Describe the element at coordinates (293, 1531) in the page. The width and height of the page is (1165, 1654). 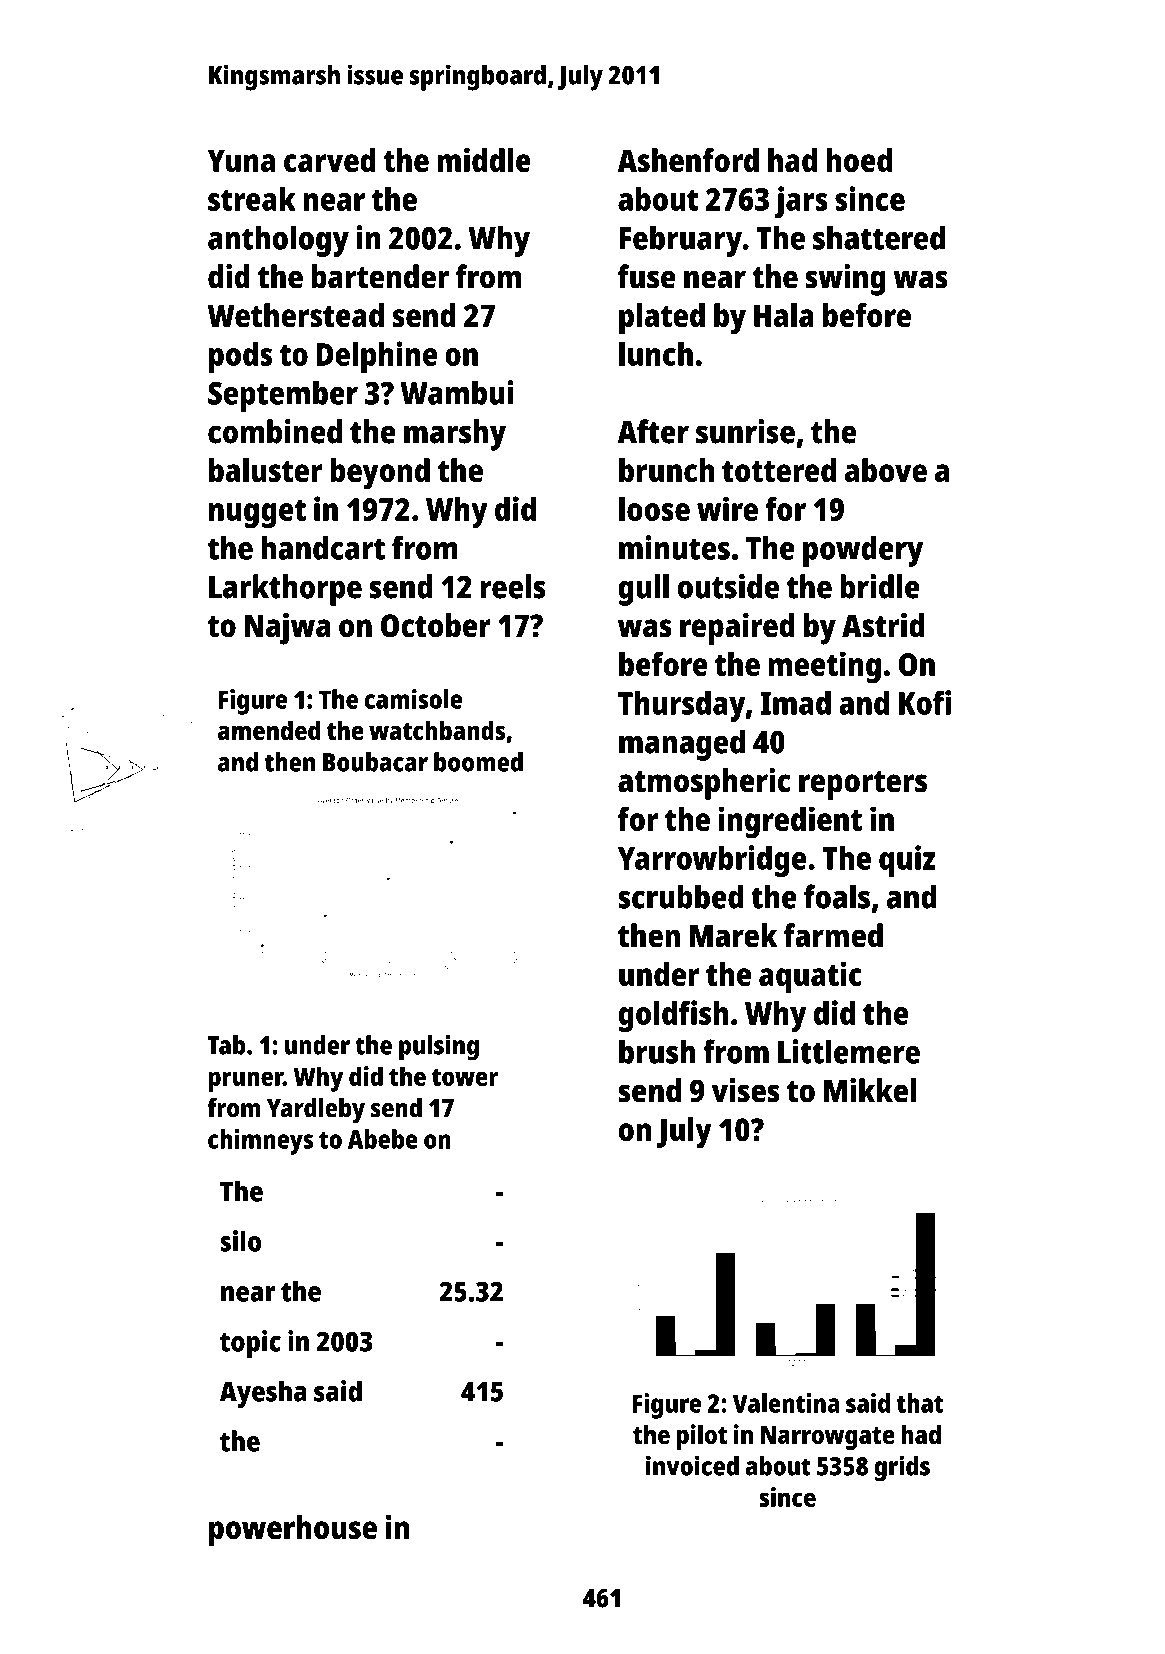
I see `powerhouse` at that location.
